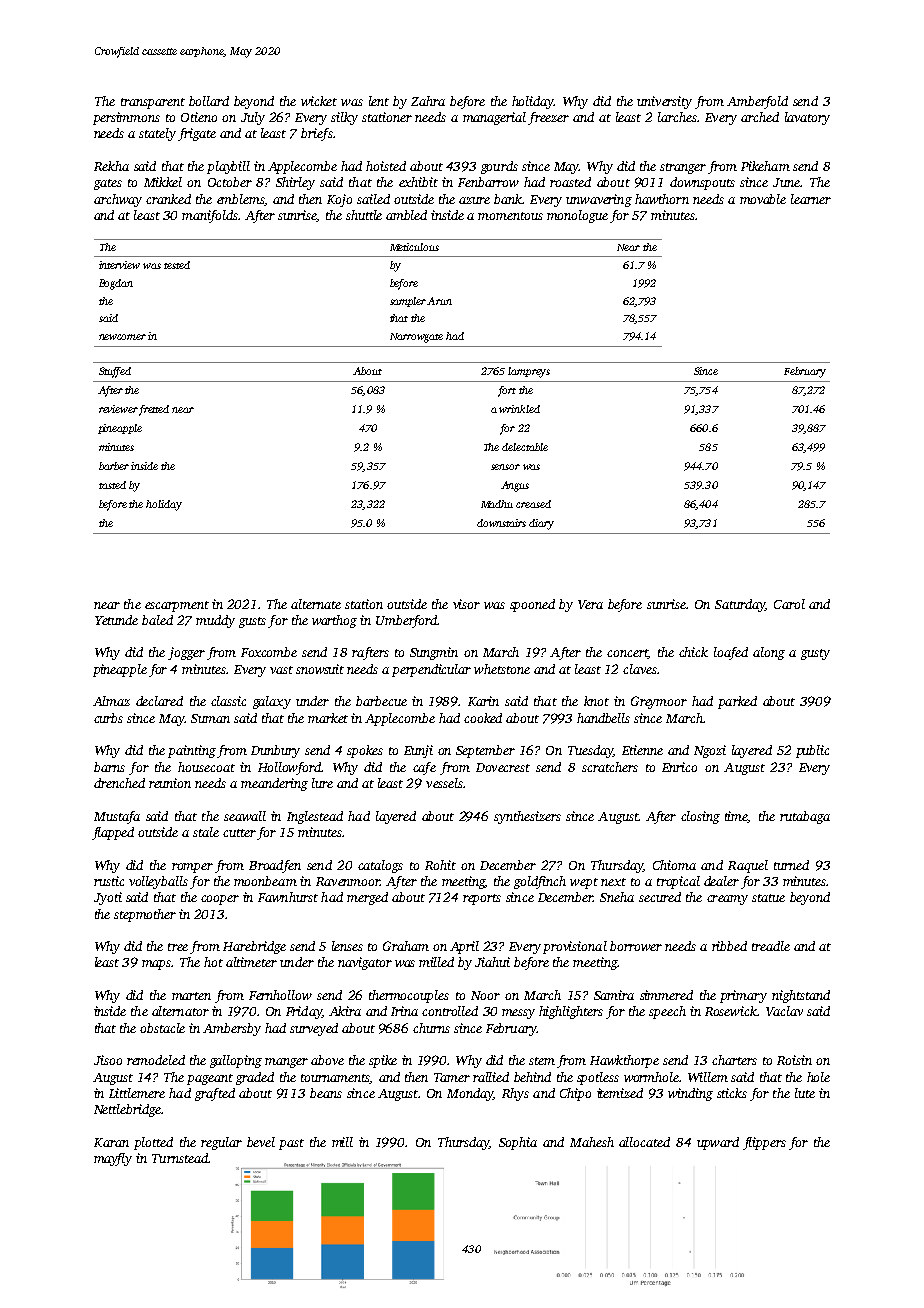 The width and height of the document is (924, 1308). What do you see at coordinates (113, 833) in the document?
I see `flapped` at bounding box center [113, 833].
